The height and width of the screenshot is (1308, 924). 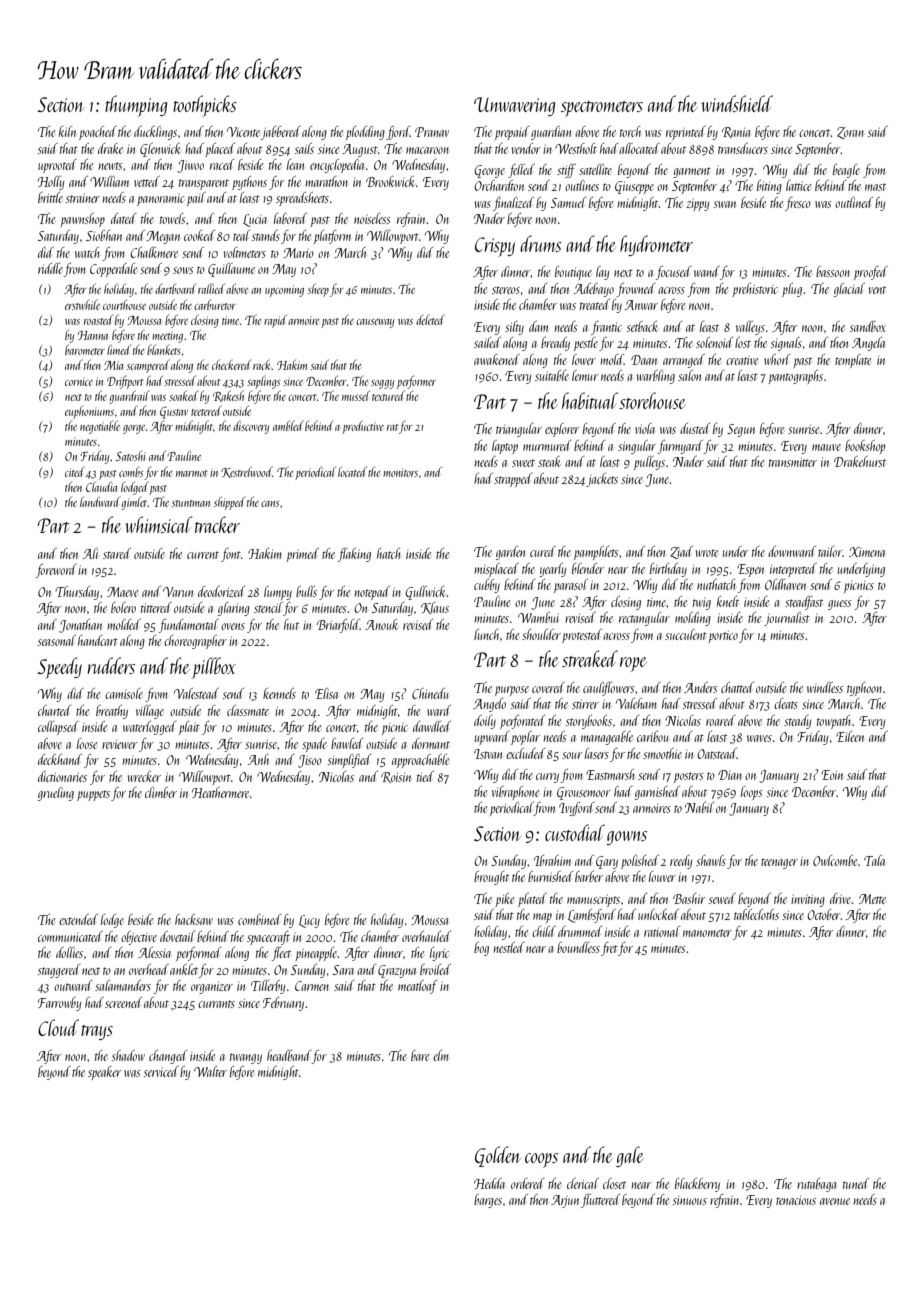 I want to click on serviced, so click(x=161, y=1071).
